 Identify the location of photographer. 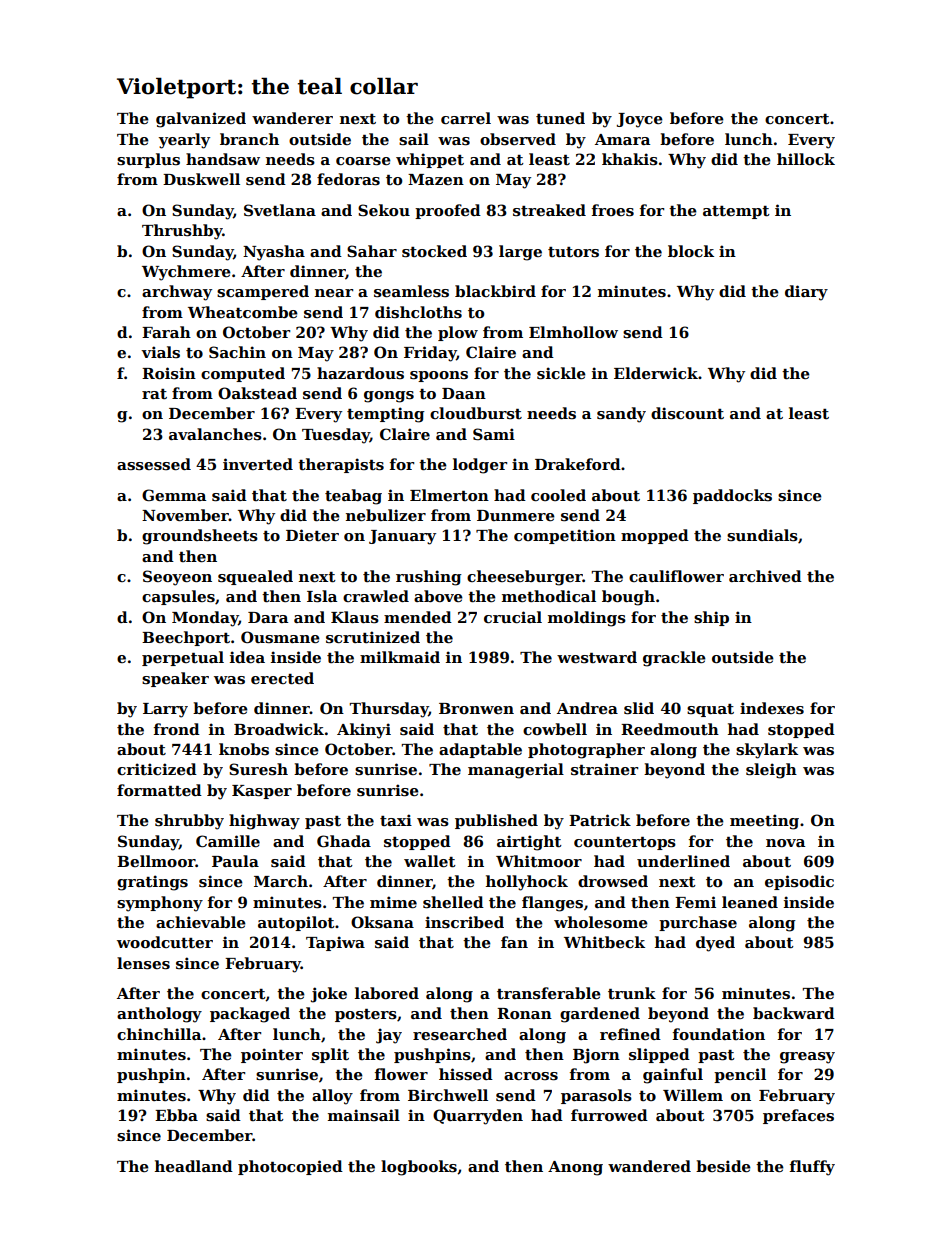
(586, 751).
